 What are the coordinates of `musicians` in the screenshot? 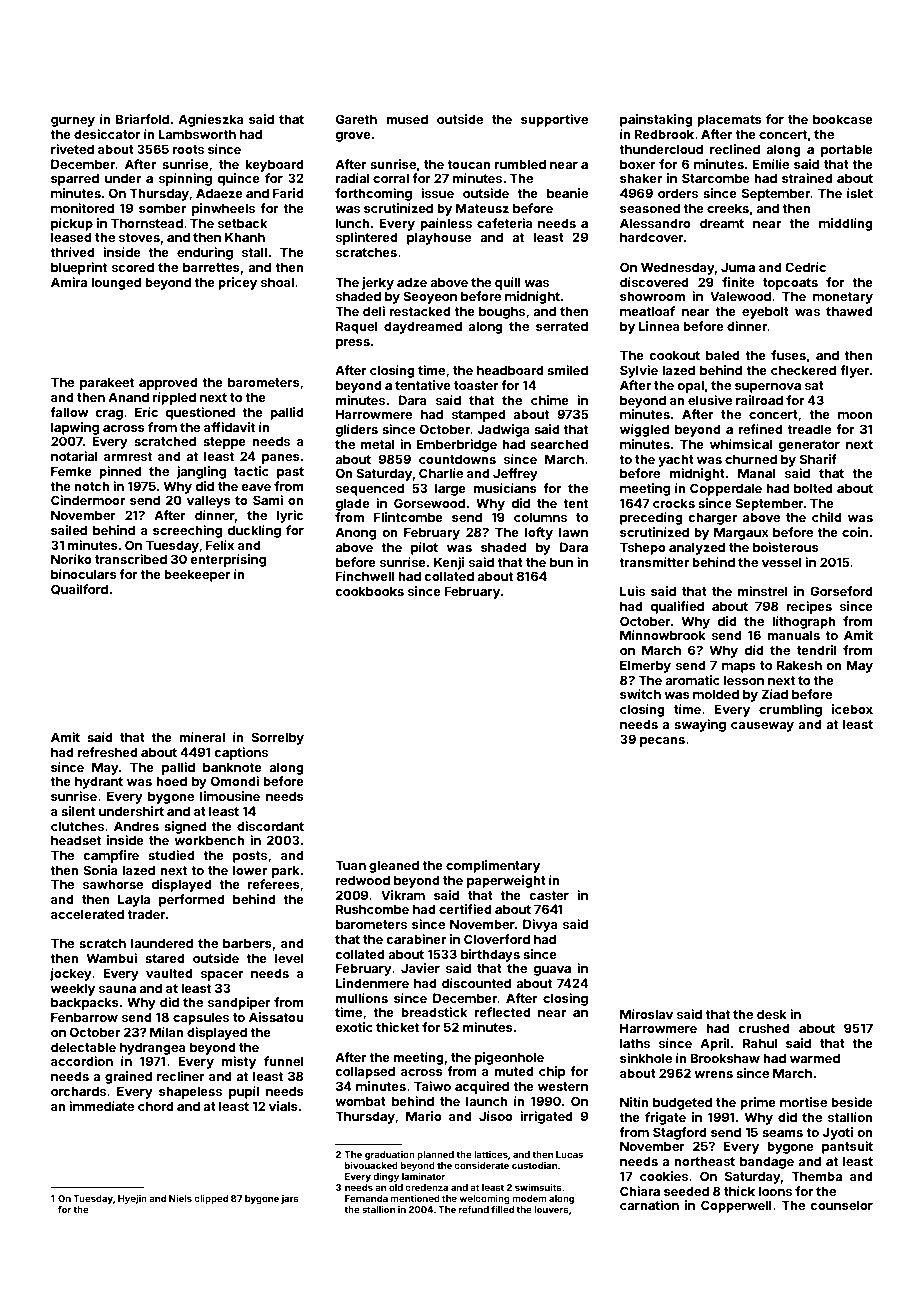 It's located at (505, 488).
